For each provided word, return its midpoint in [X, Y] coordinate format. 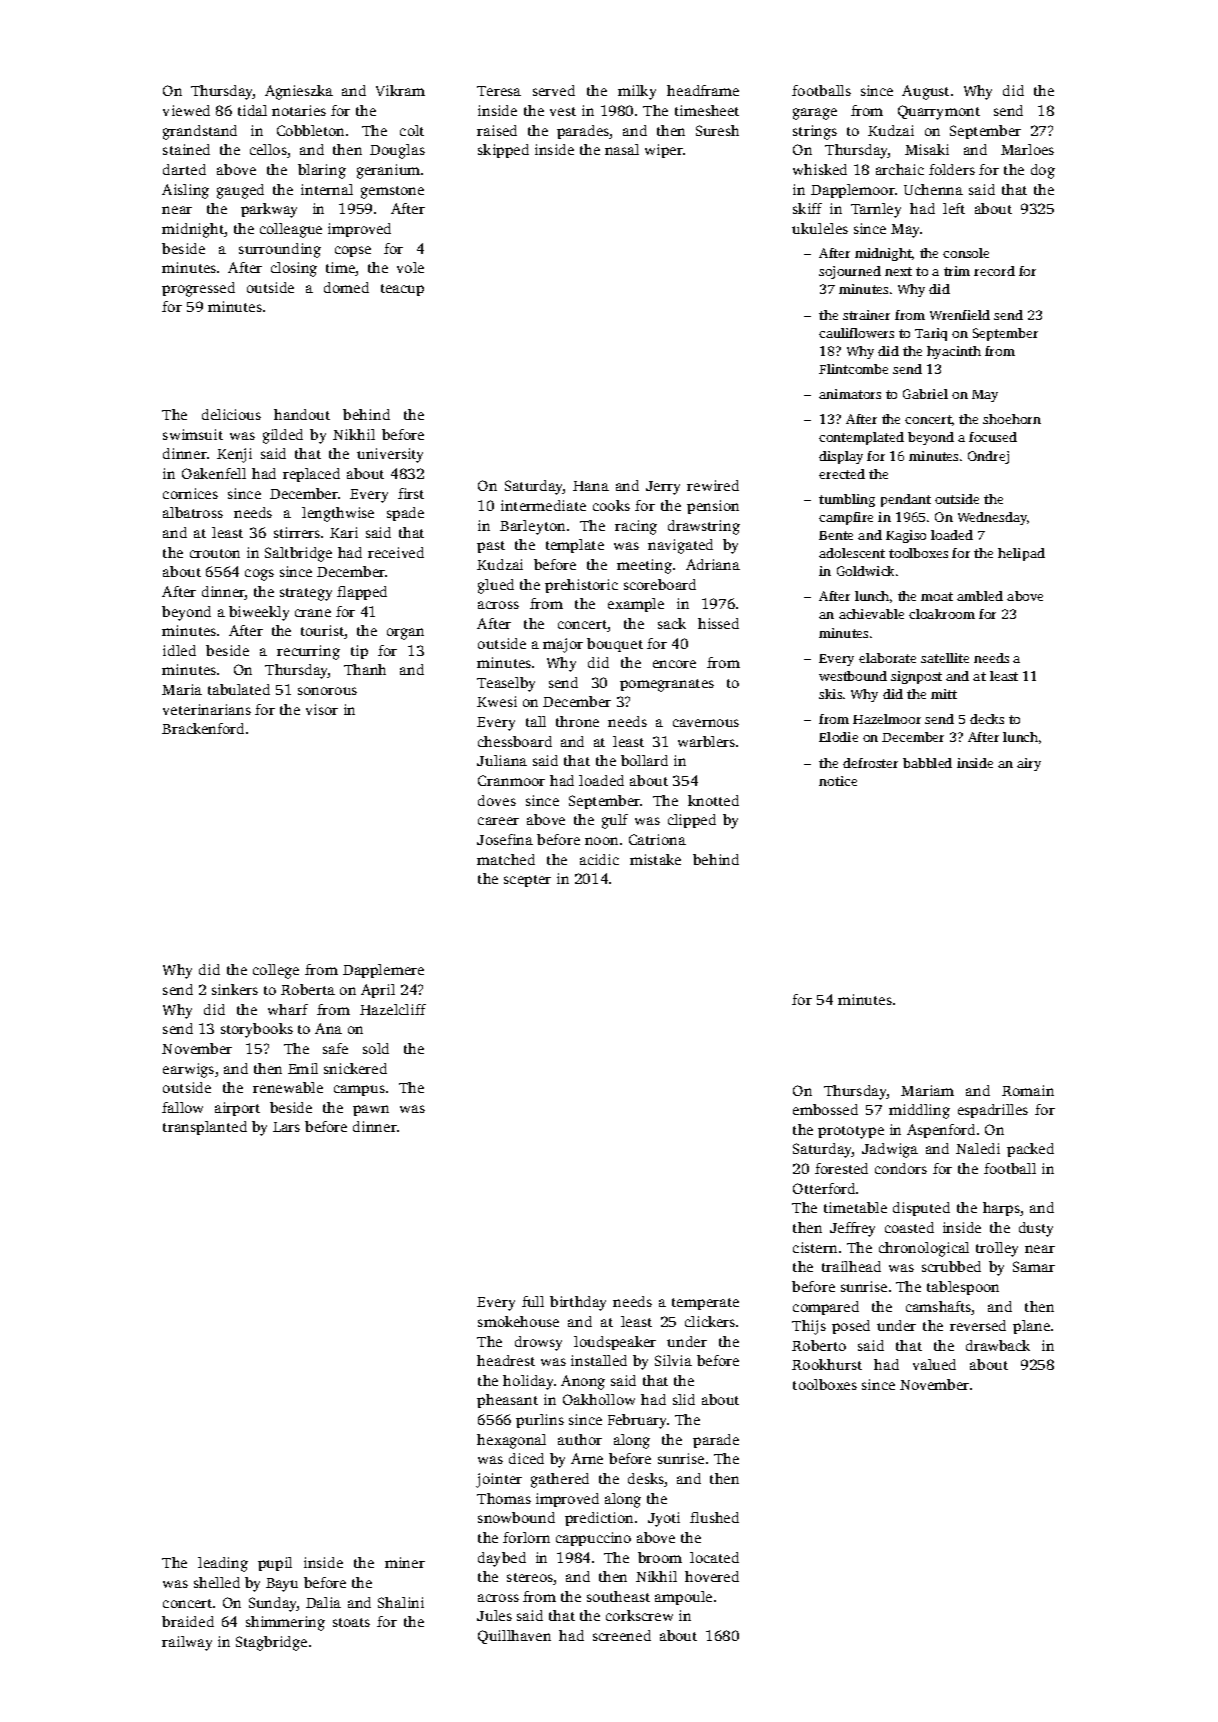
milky [637, 92]
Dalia [323, 1602]
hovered [712, 1576]
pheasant [507, 1401]
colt [412, 130]
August [925, 92]
